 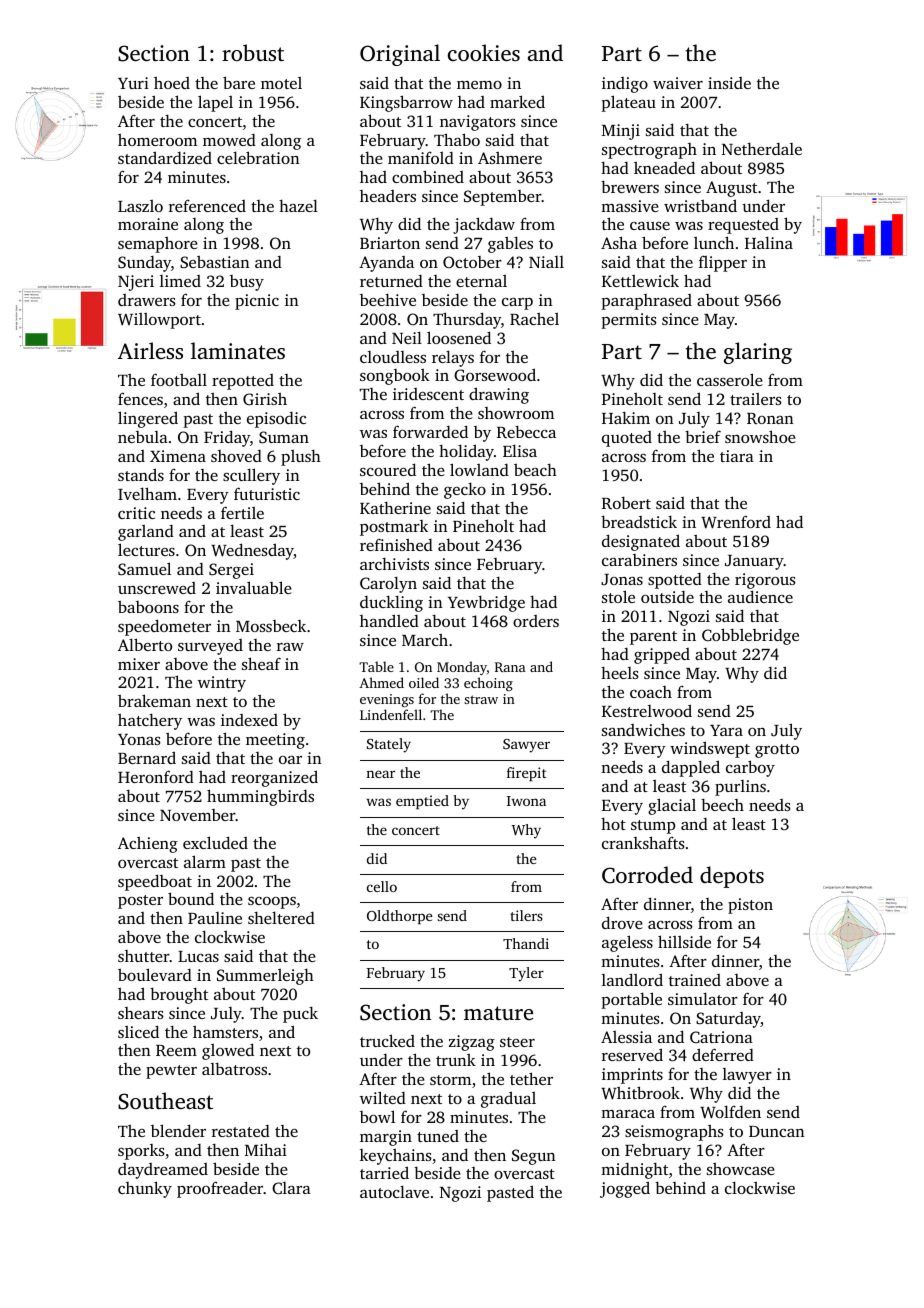 What do you see at coordinates (133, 83) in the page?
I see `Yuri` at bounding box center [133, 83].
